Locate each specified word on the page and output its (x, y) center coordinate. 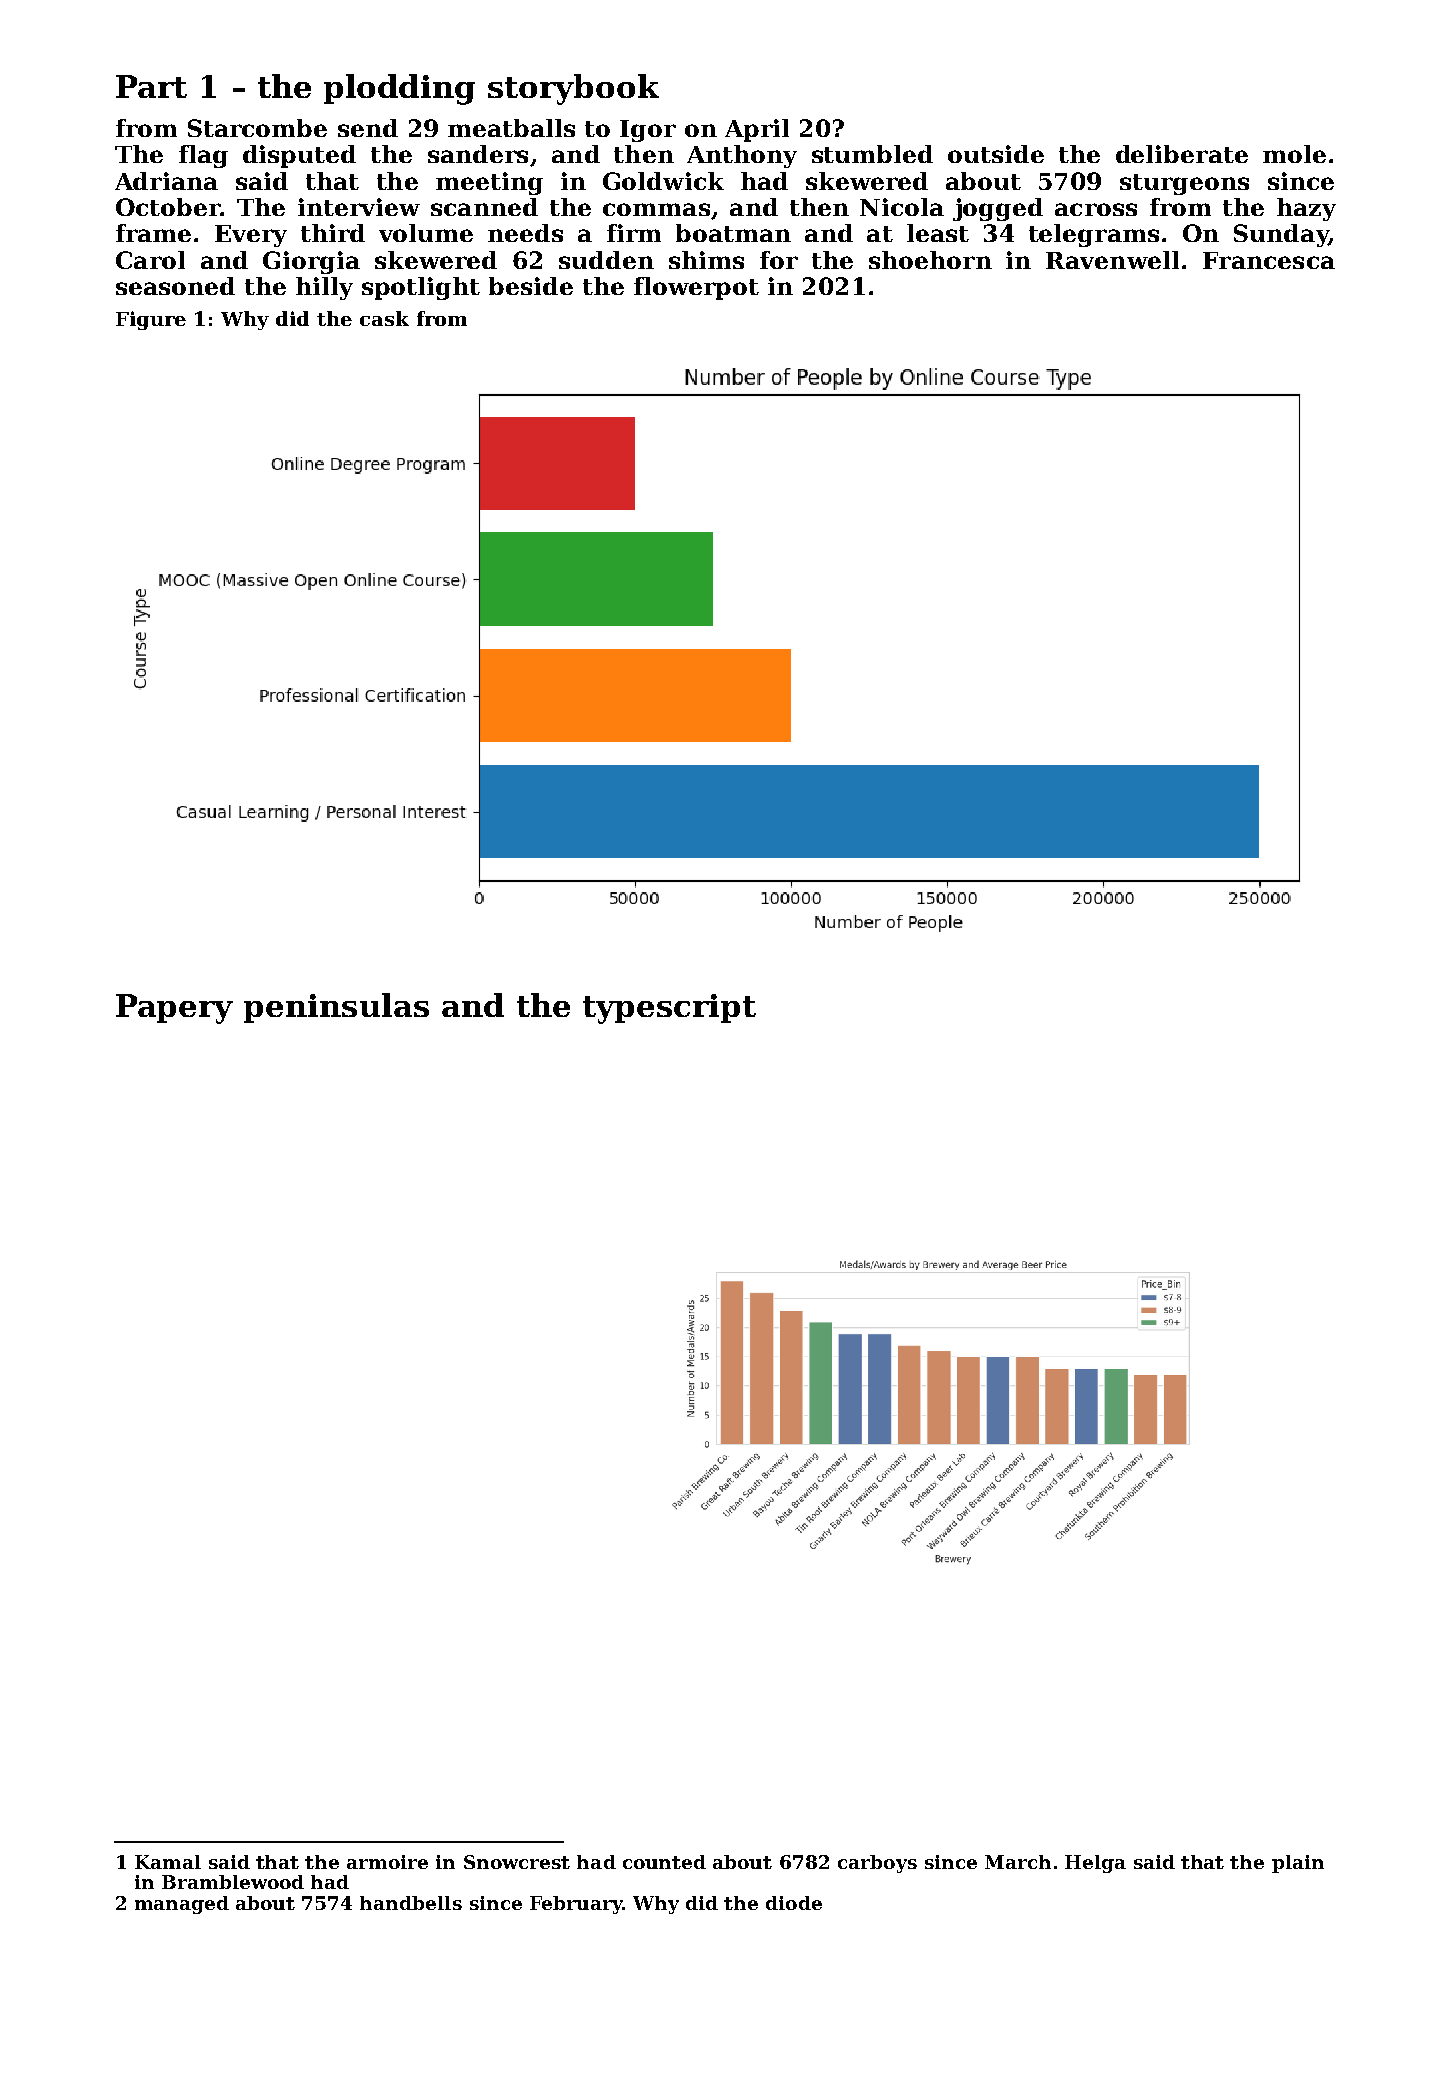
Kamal (168, 1862)
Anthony (742, 156)
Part (151, 86)
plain (1298, 1864)
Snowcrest (517, 1862)
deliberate (1182, 154)
